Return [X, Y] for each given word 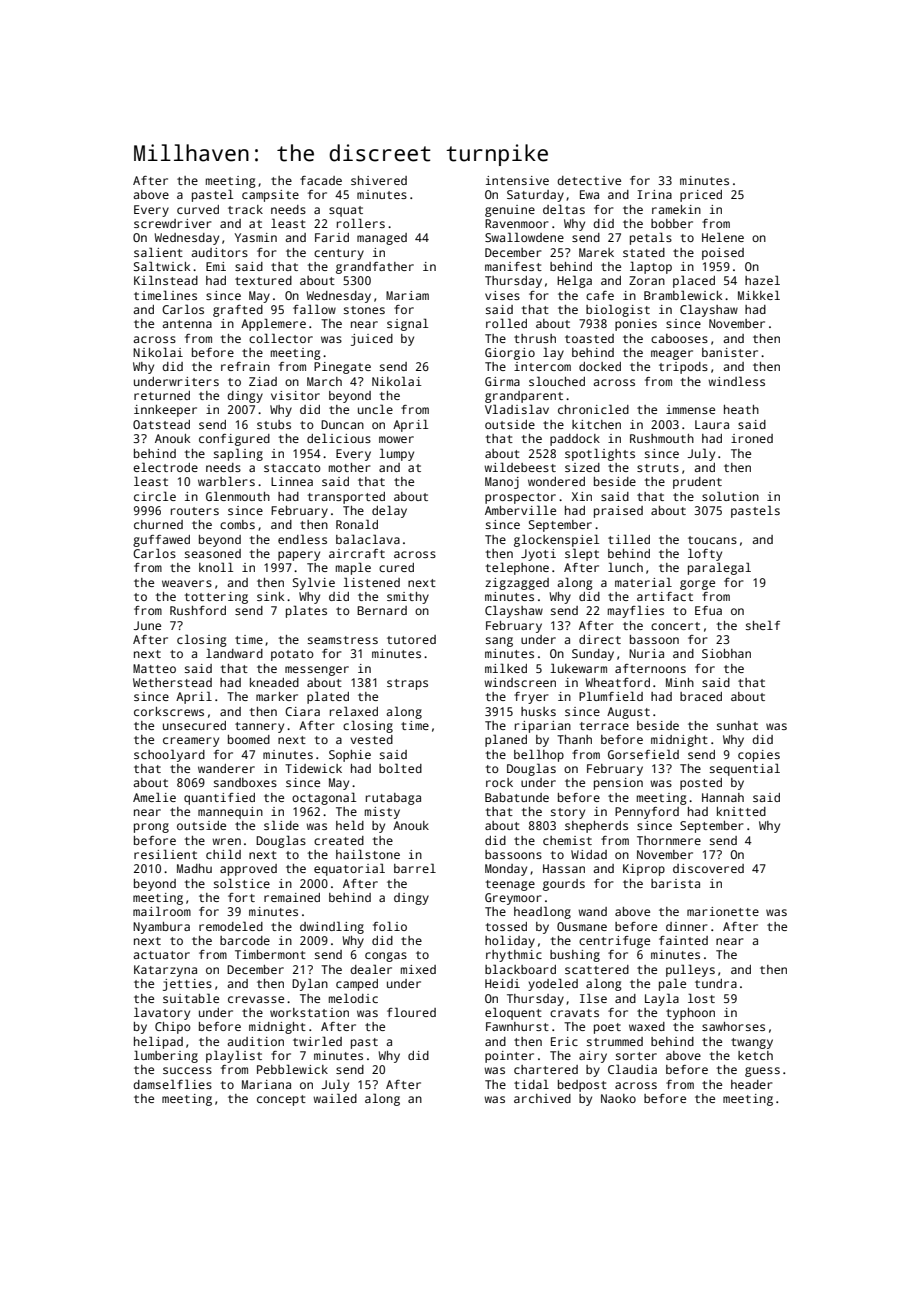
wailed [335, 1098]
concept [281, 1100]
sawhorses [733, 1026]
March [324, 381]
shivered [379, 180]
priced [701, 196]
